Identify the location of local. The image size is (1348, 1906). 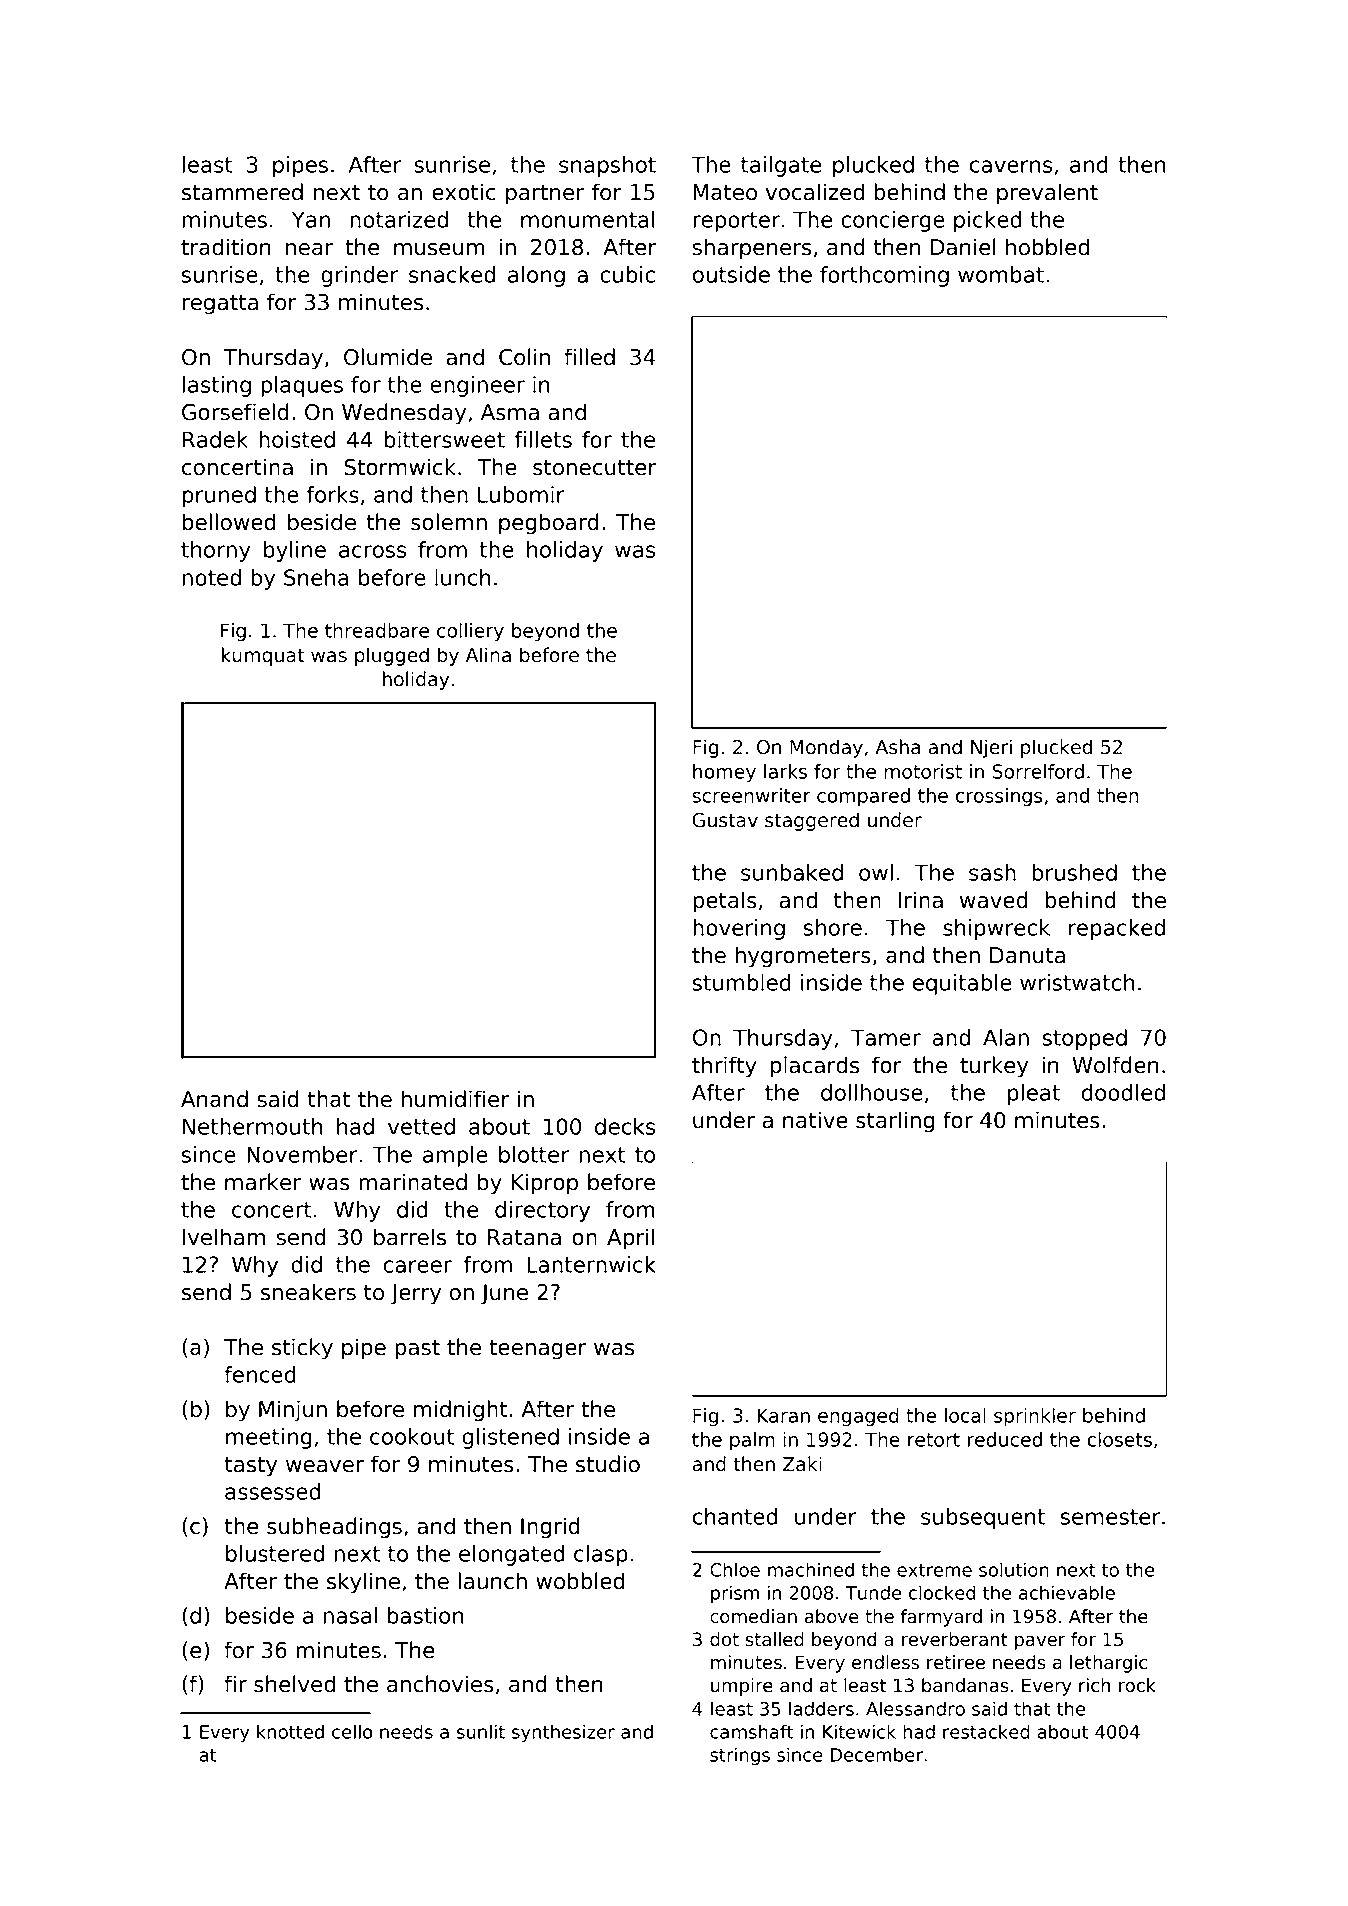
(965, 1415).
